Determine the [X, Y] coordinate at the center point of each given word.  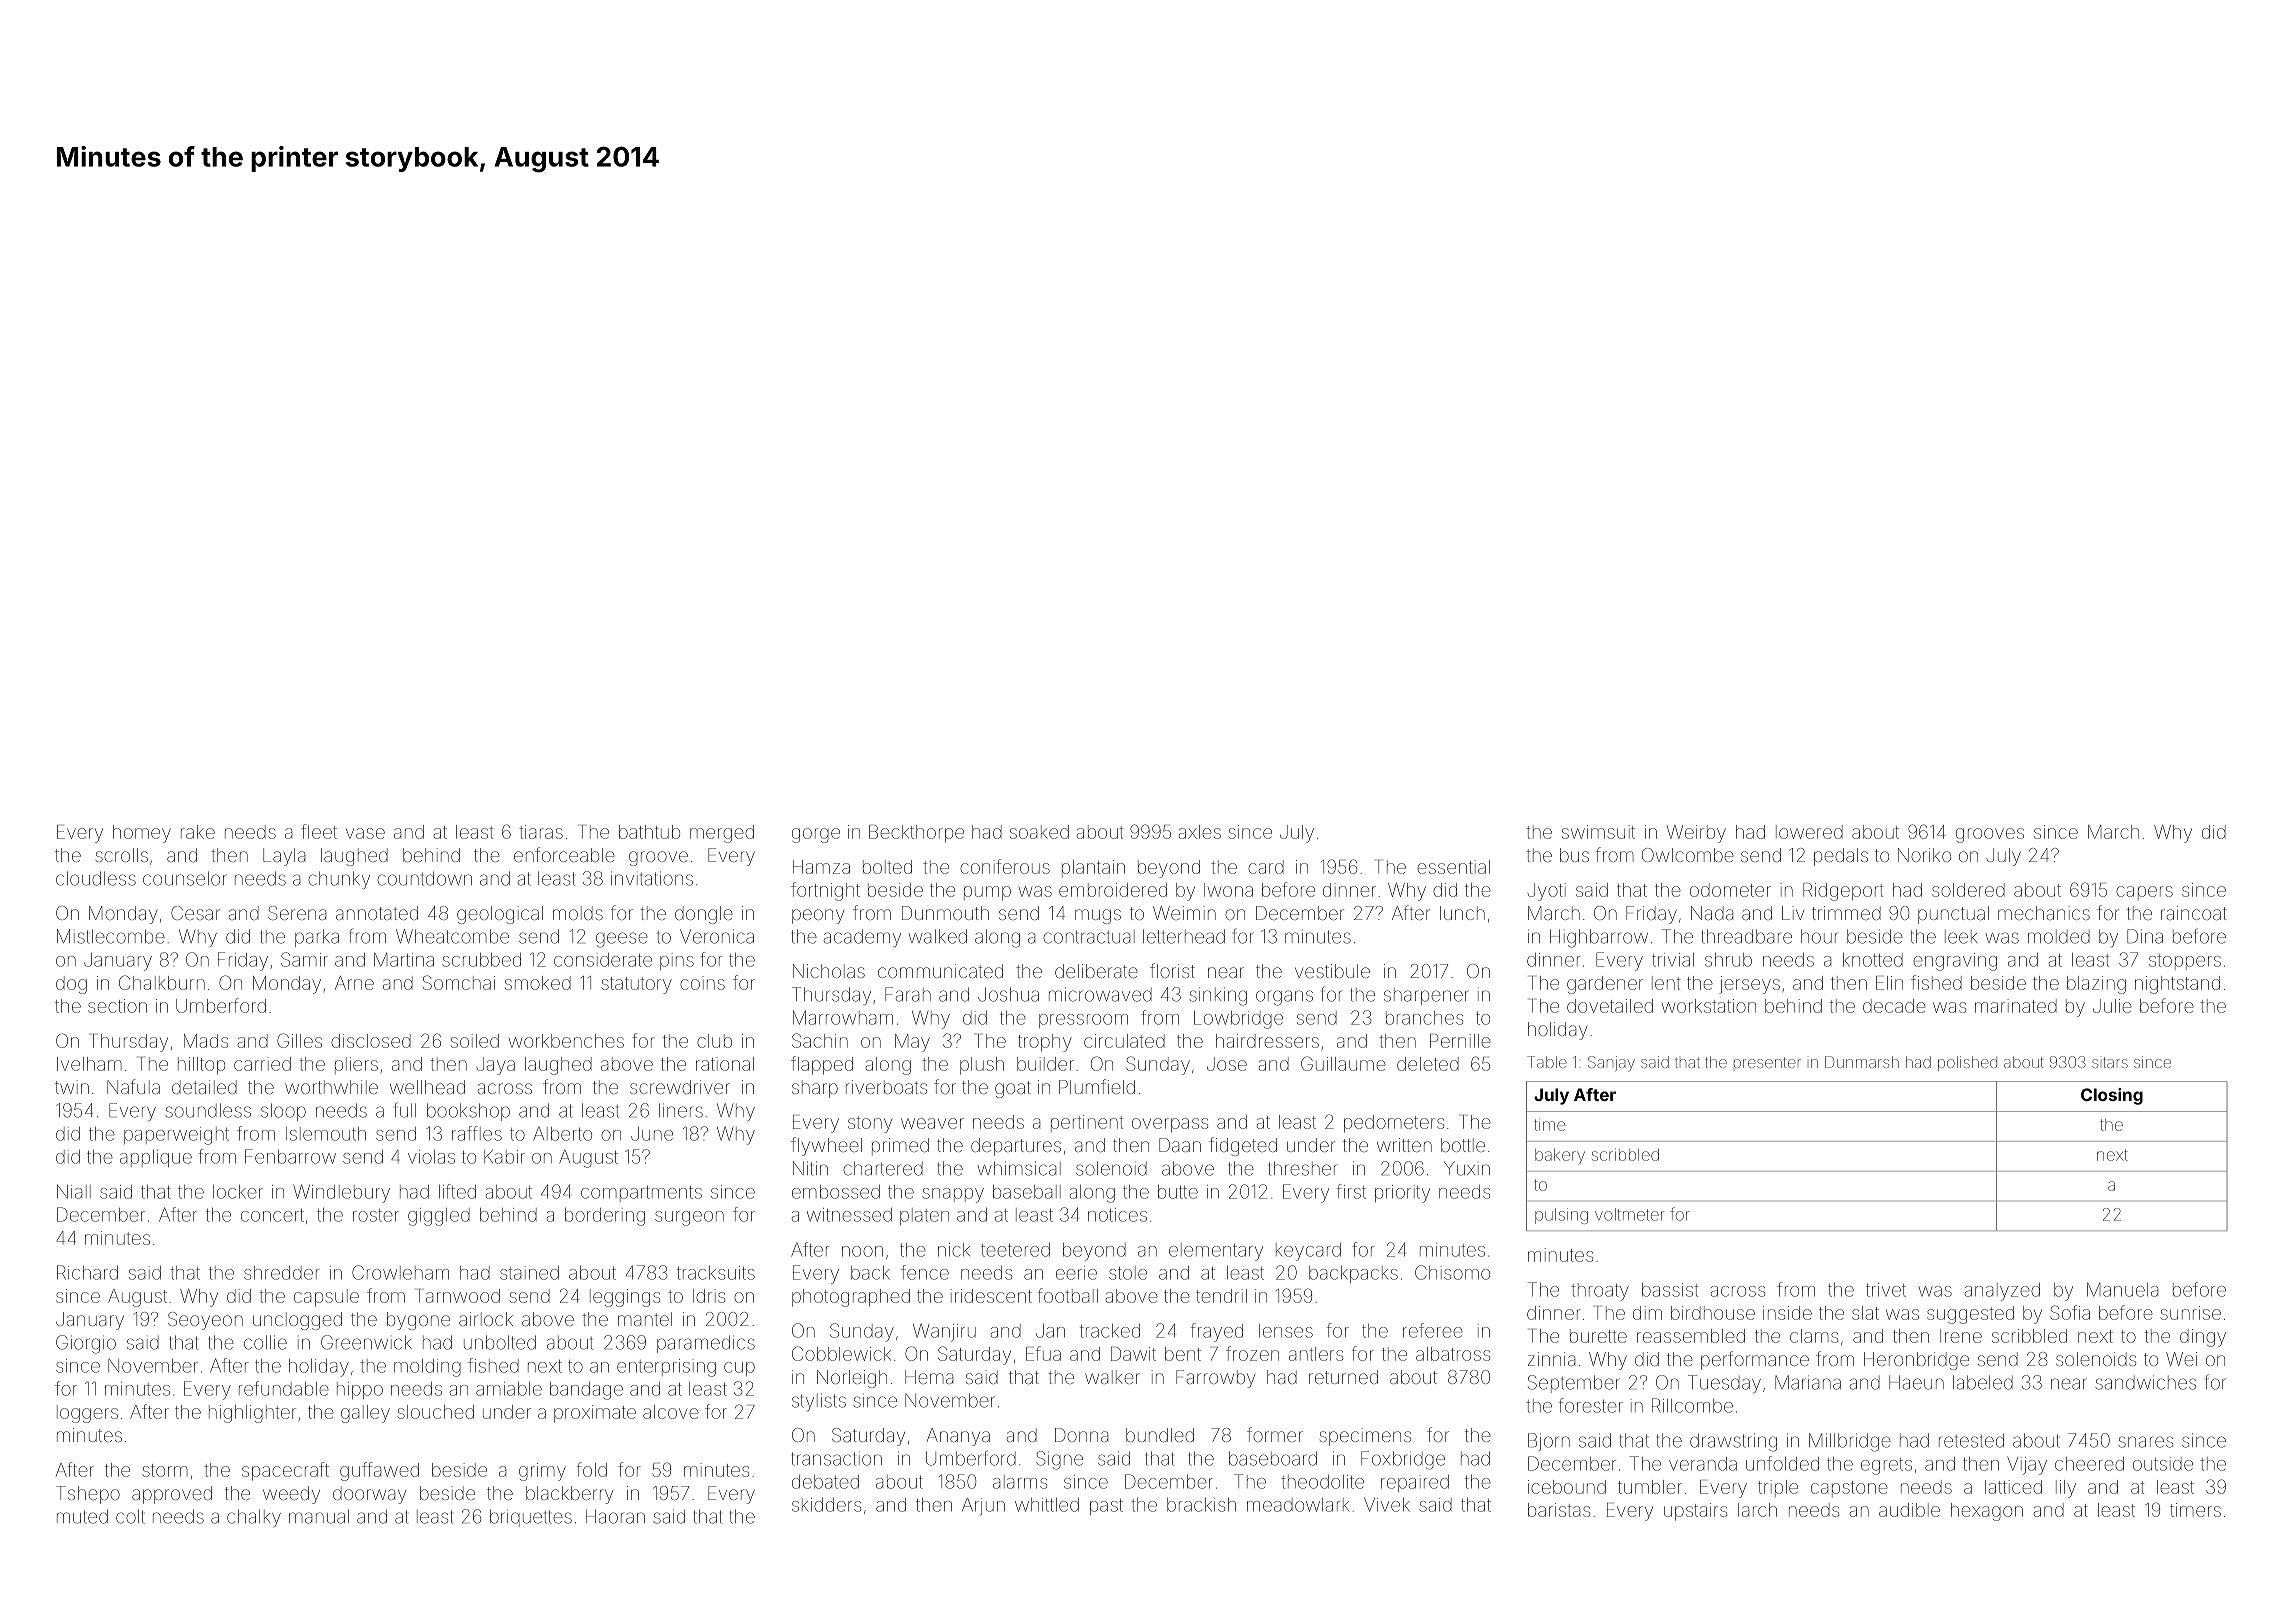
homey [142, 834]
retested [1971, 1440]
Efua [1043, 1353]
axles [1200, 832]
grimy [542, 1472]
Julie [2112, 1006]
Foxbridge [1403, 1460]
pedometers [1394, 1124]
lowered [1809, 832]
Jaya [496, 1066]
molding [427, 1368]
